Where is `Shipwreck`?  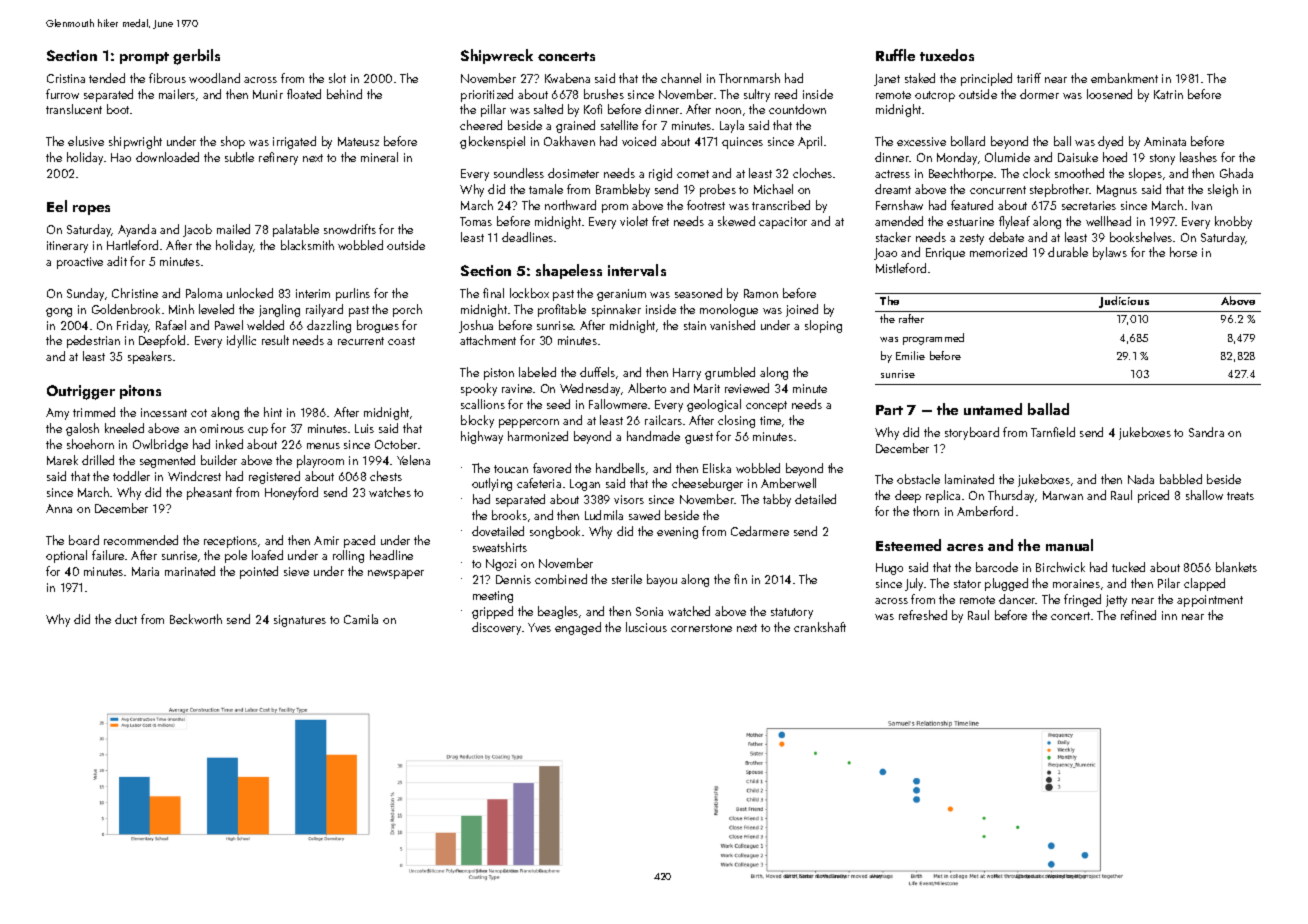 Shipwreck is located at coordinates (497, 56).
